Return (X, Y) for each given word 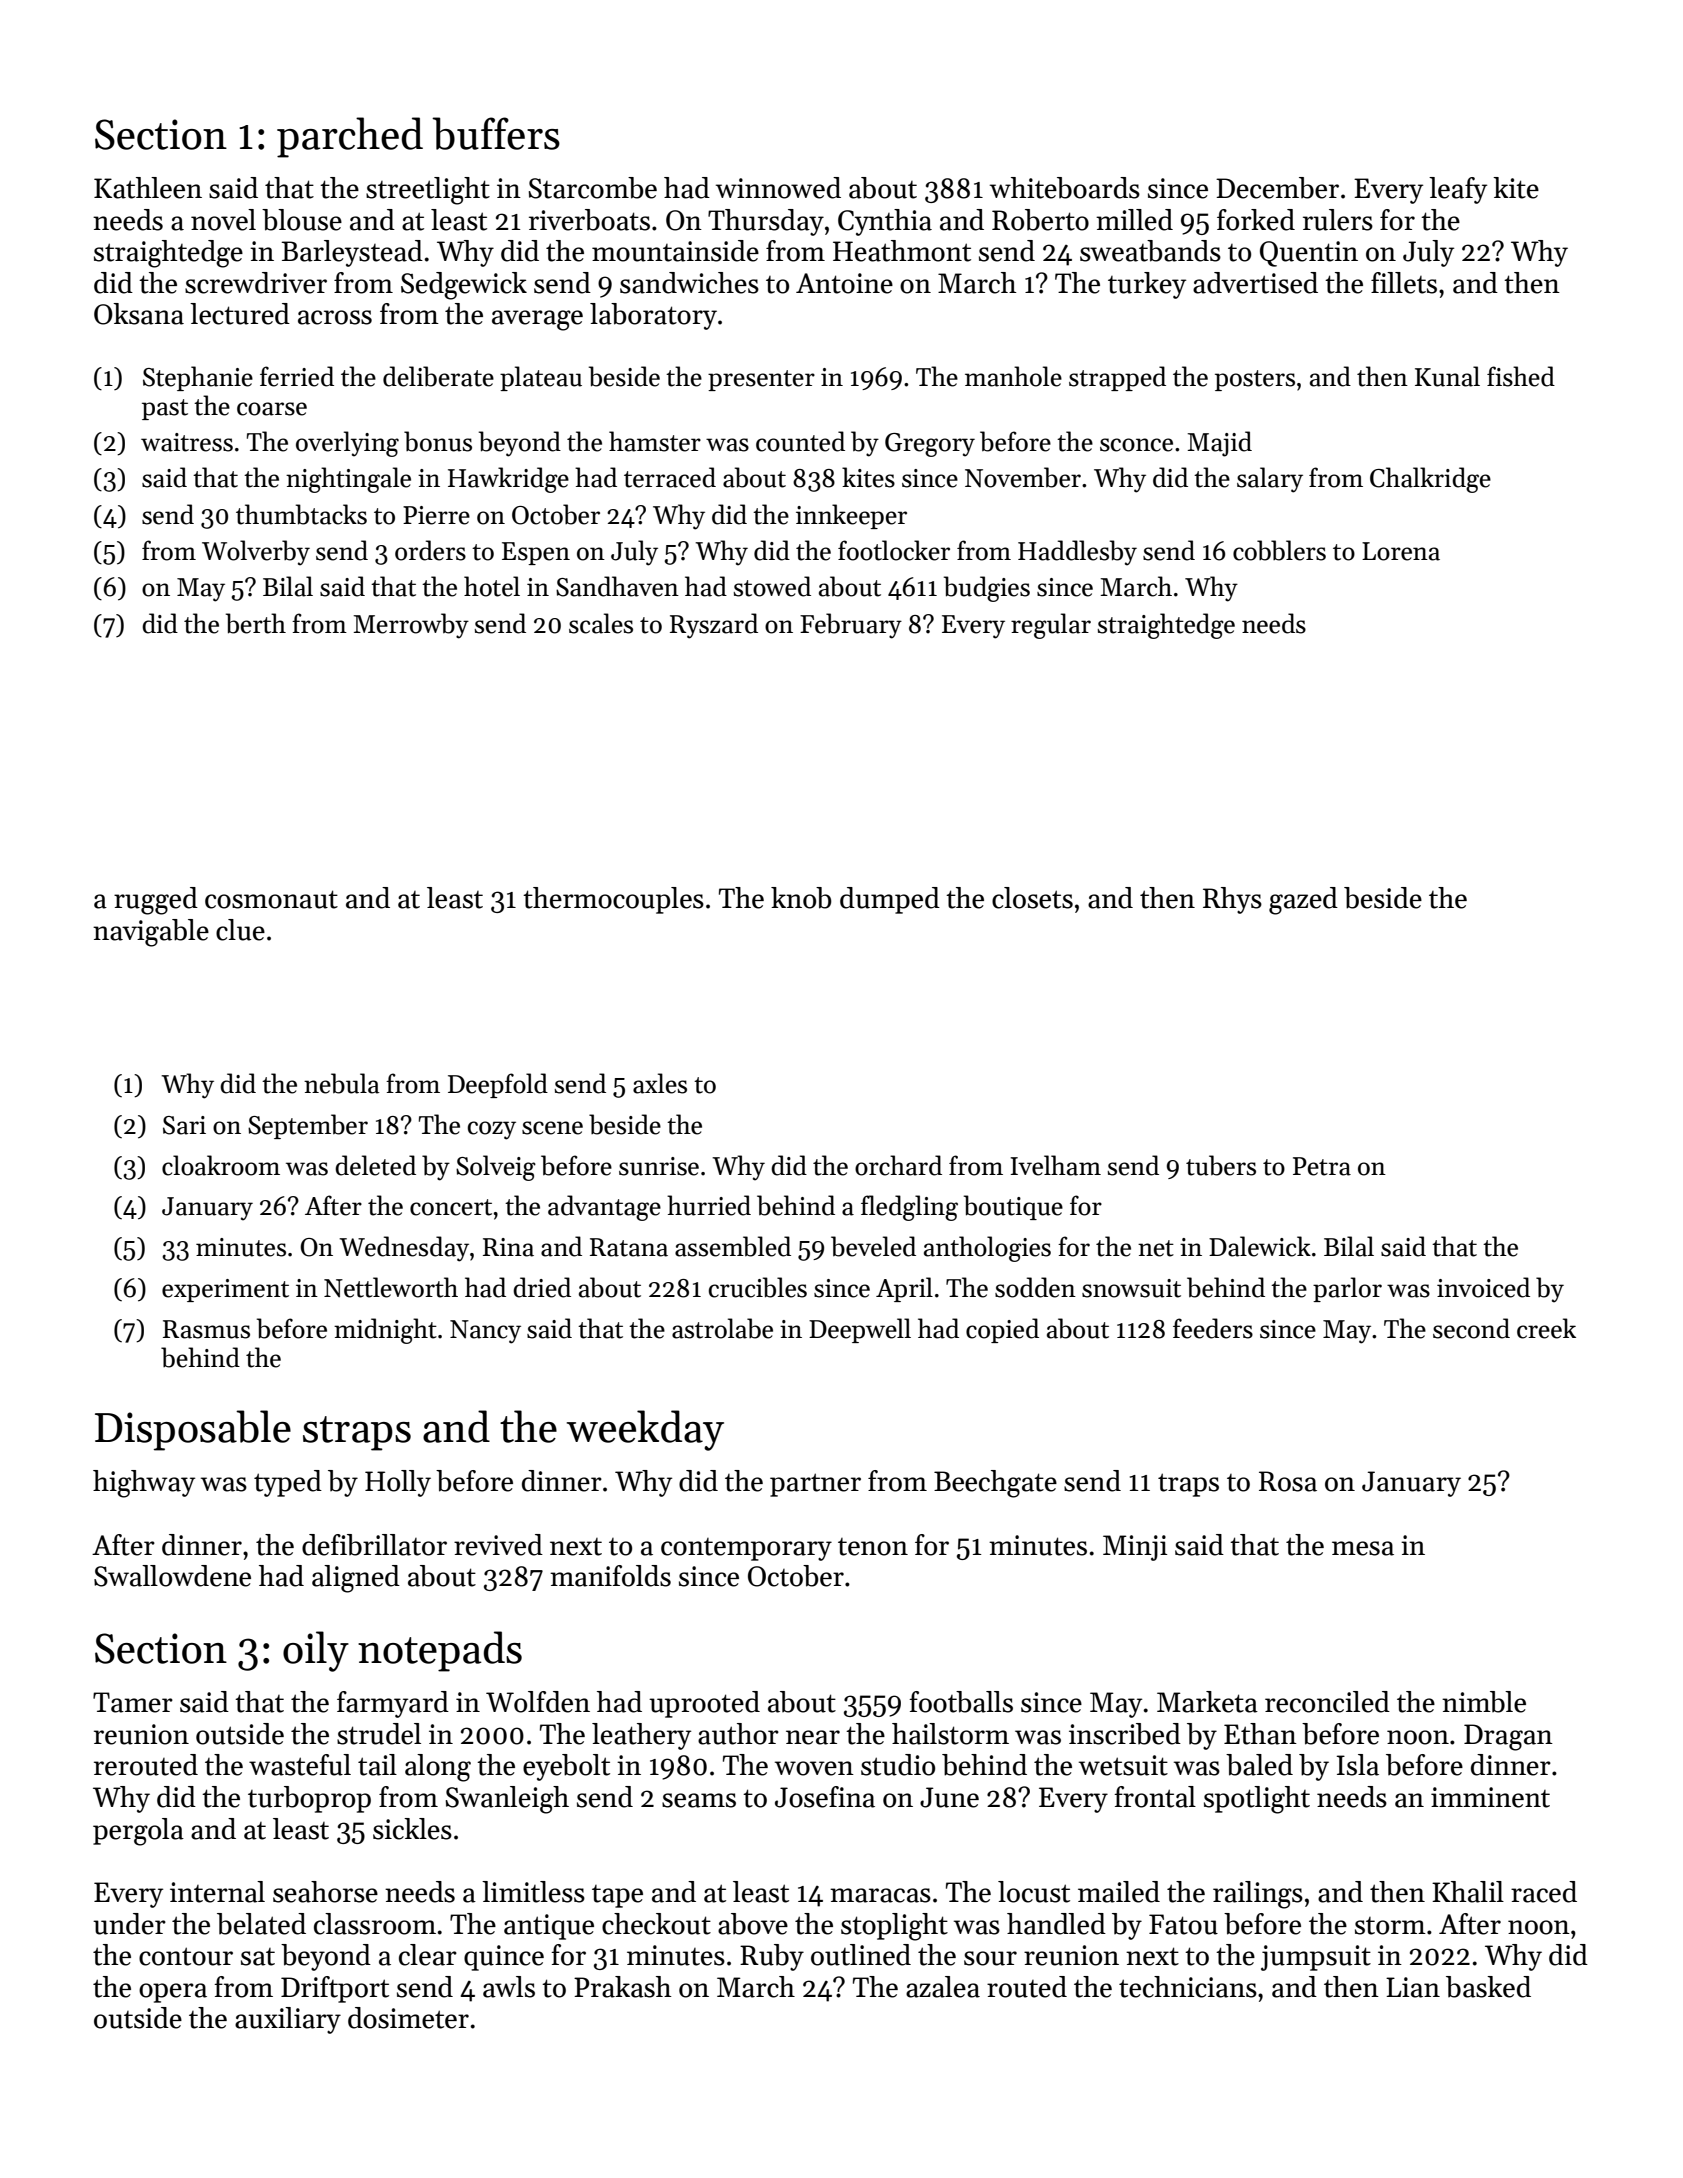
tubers (1221, 1165)
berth (256, 623)
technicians (1188, 1987)
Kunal (1447, 376)
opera (173, 1993)
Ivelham (1056, 1165)
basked (1488, 1987)
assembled (733, 1246)
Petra (1322, 1166)
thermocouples (613, 900)
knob (801, 898)
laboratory (653, 316)
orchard (898, 1165)
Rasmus (206, 1329)
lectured (240, 314)
